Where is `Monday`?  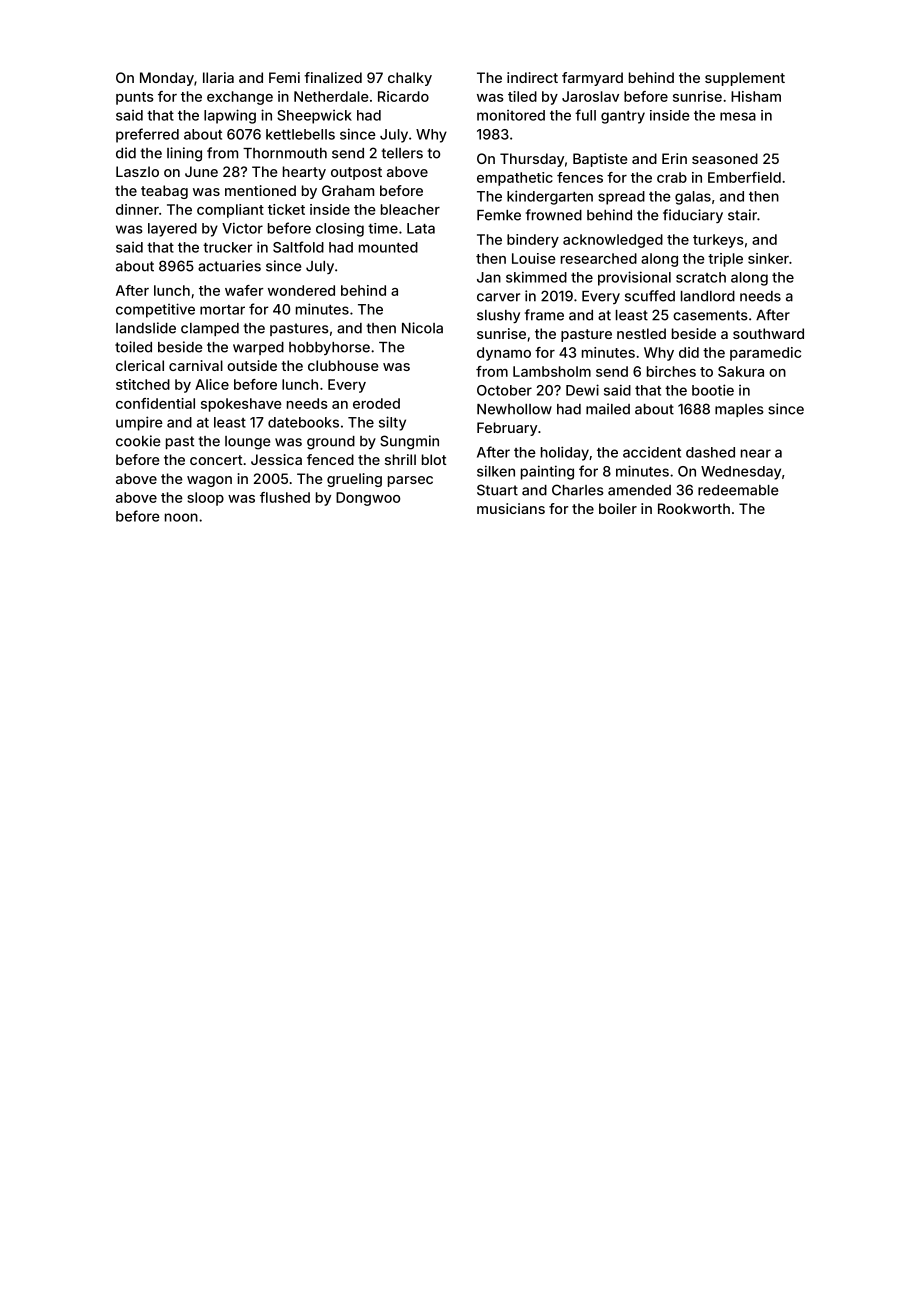
Monday is located at coordinates (167, 79).
